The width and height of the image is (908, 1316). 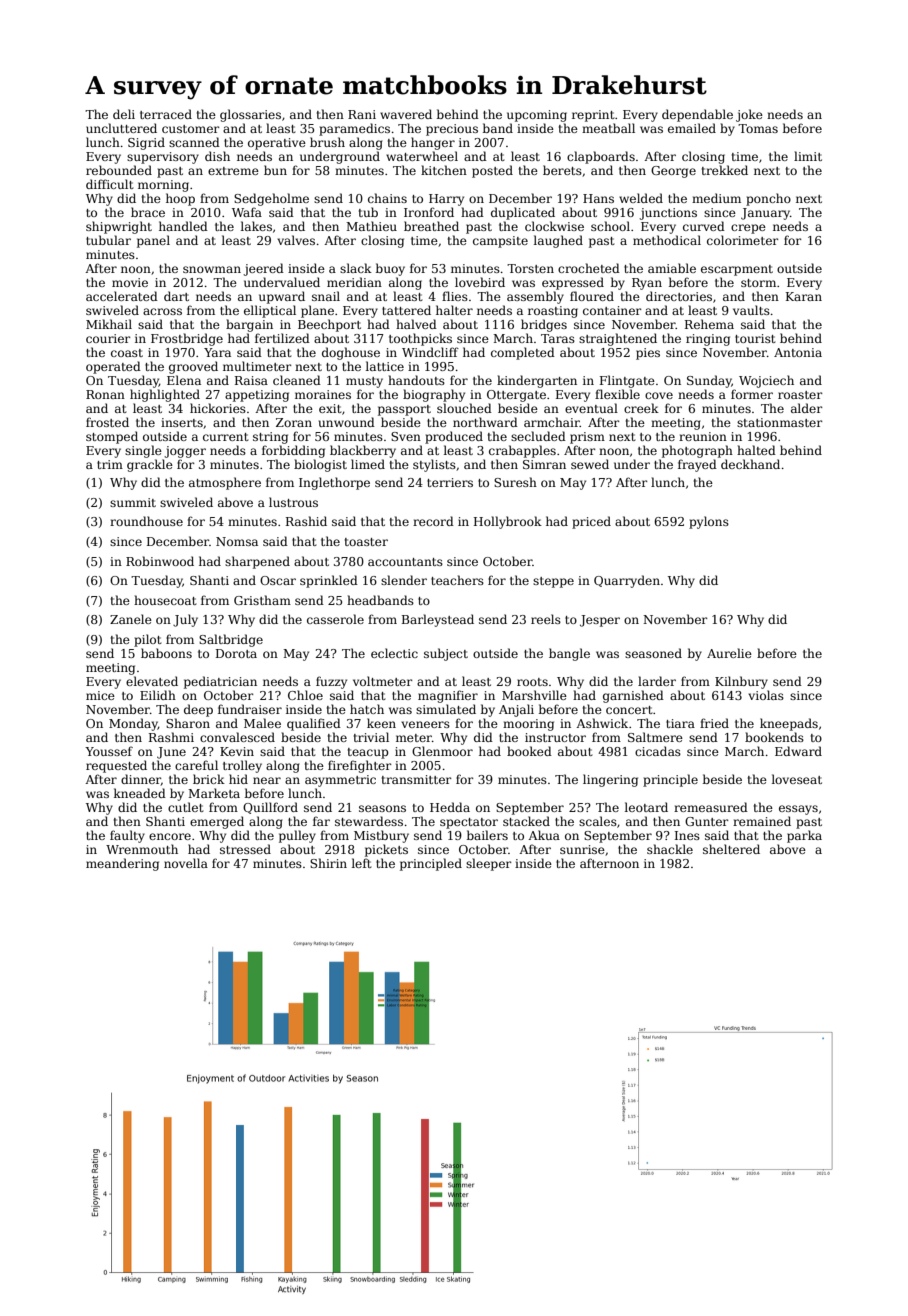 What do you see at coordinates (146, 521) in the image?
I see `roundhouse` at bounding box center [146, 521].
